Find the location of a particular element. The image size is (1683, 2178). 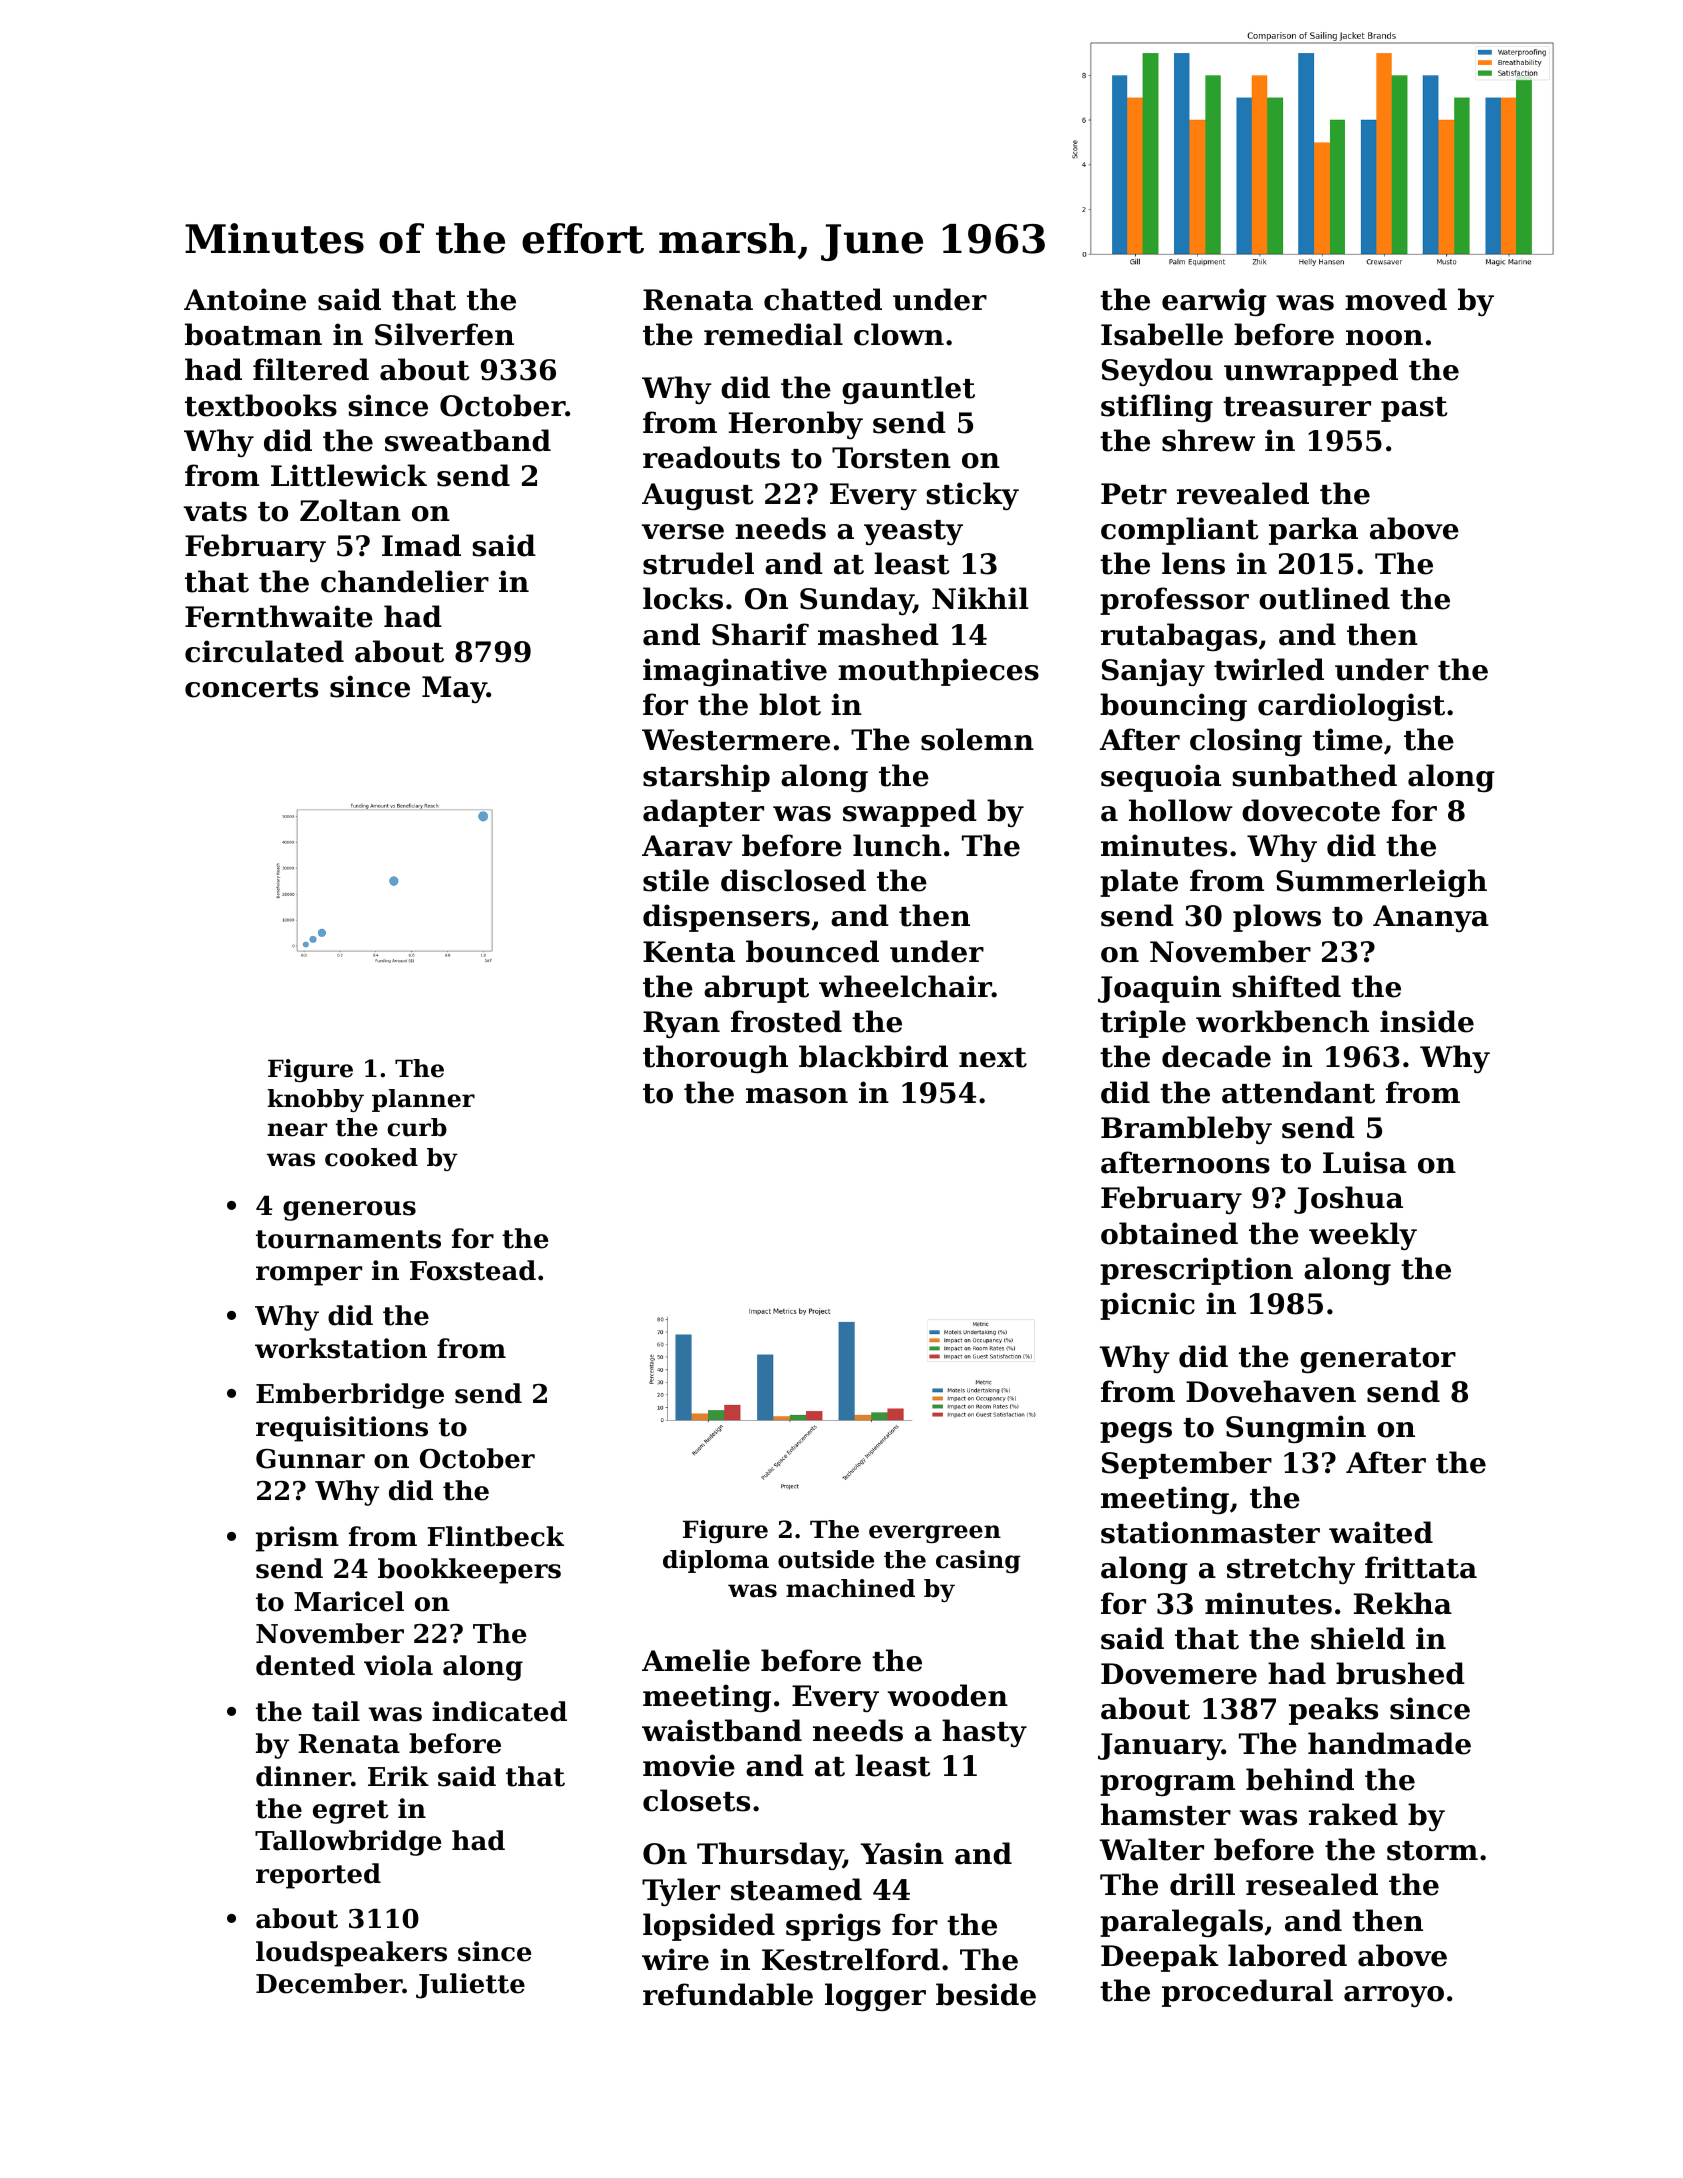

knobby is located at coordinates (316, 1100).
